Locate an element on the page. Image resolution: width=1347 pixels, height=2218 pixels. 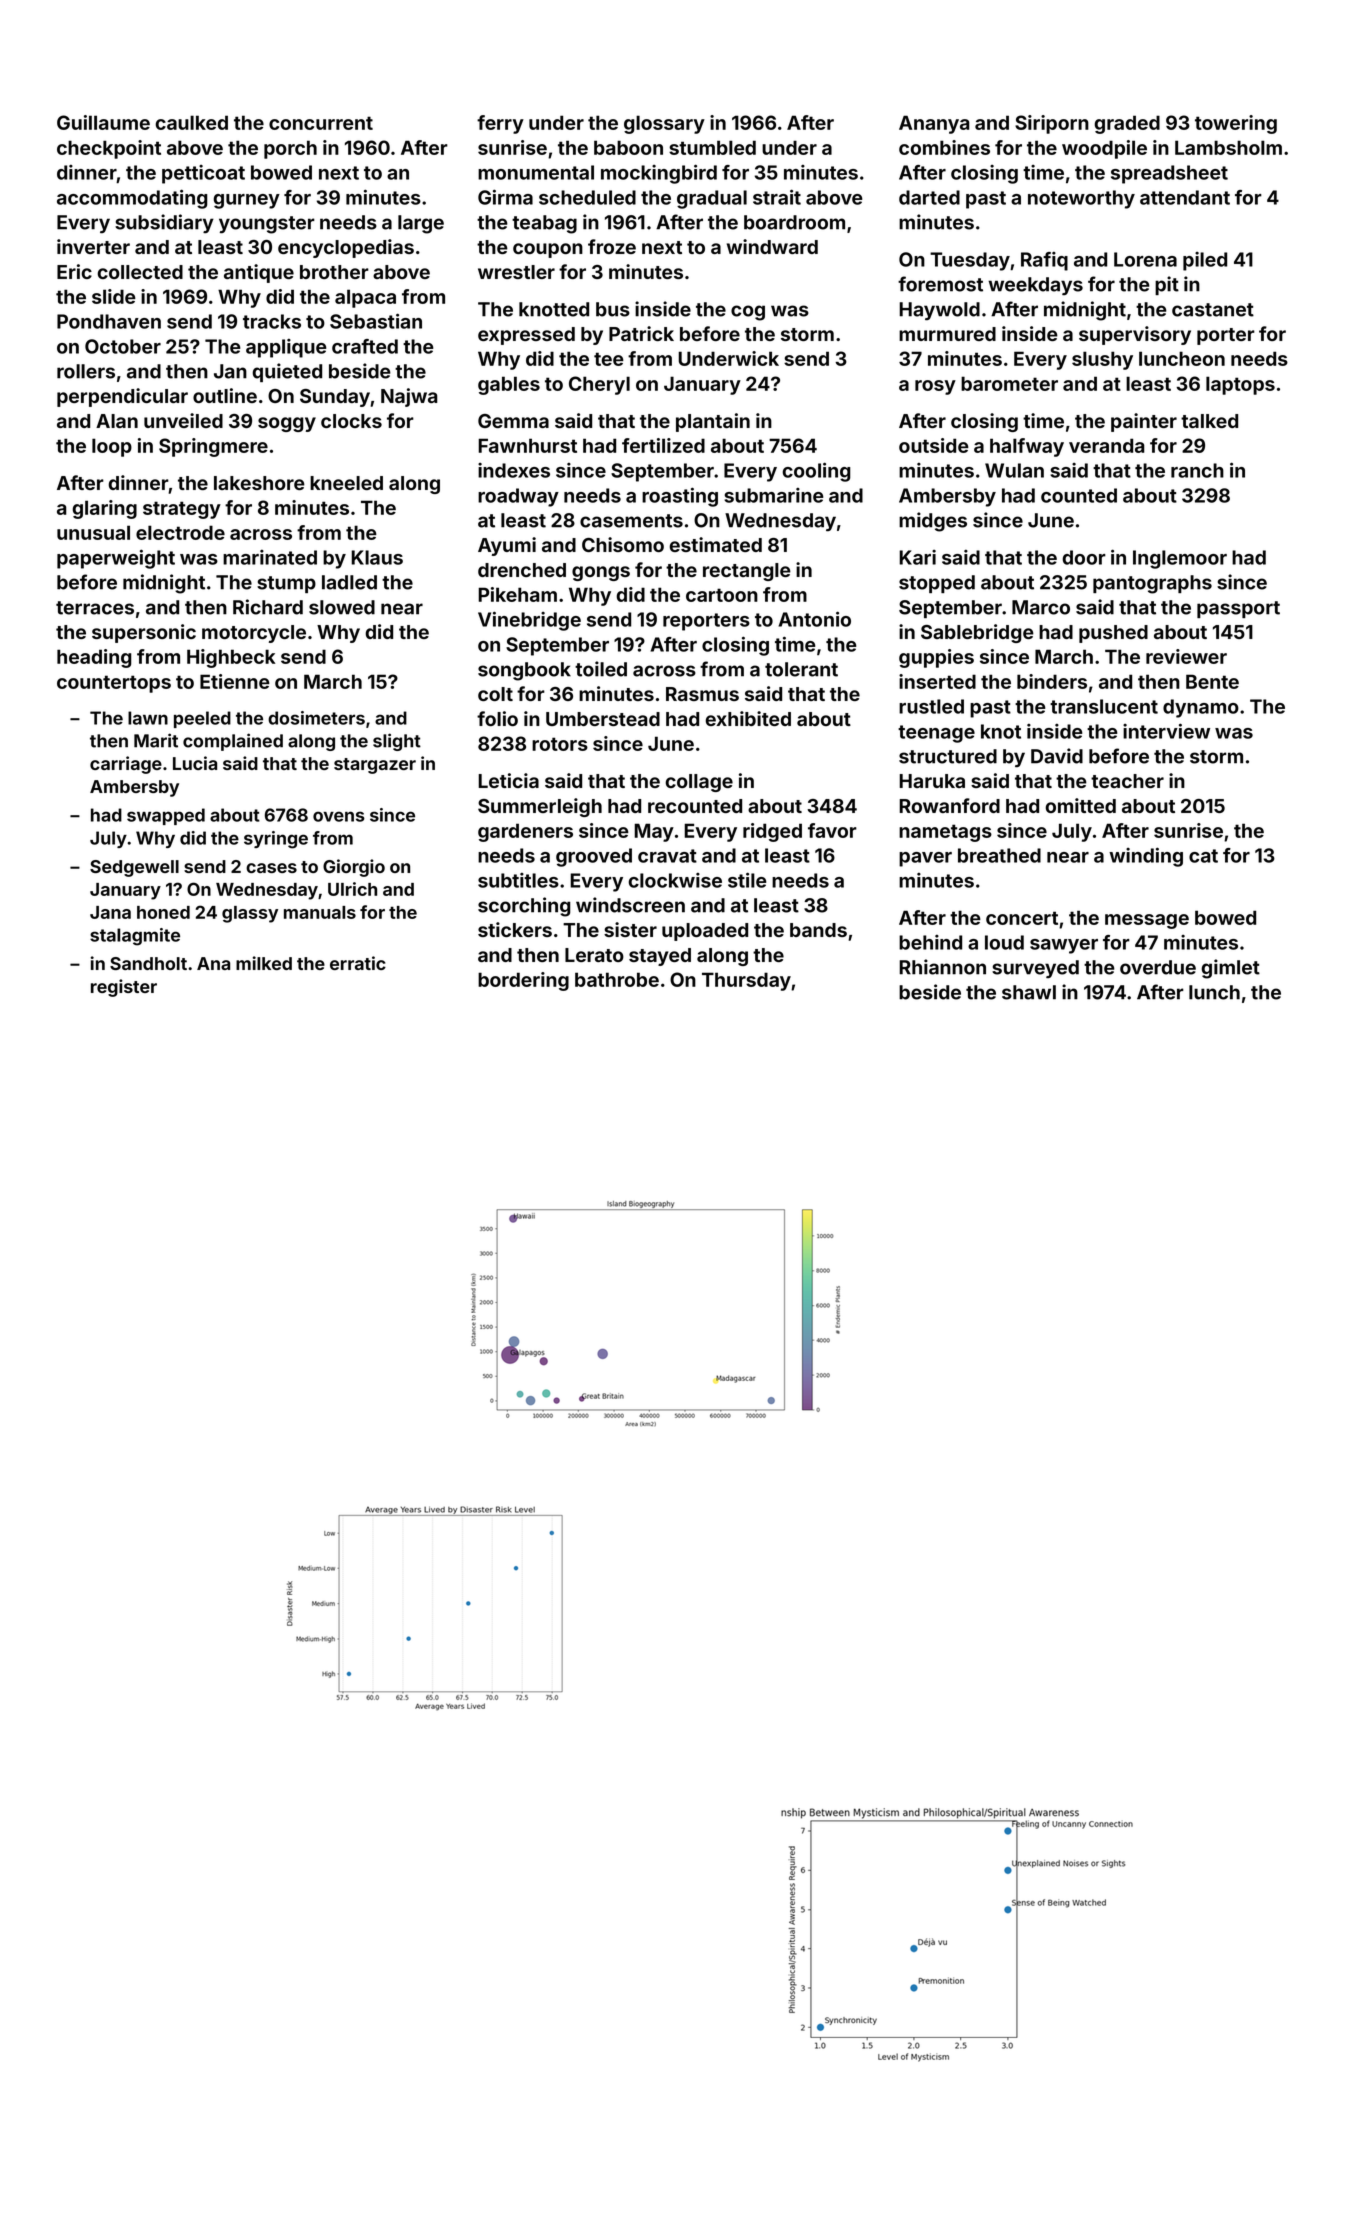
roadway is located at coordinates (518, 497).
